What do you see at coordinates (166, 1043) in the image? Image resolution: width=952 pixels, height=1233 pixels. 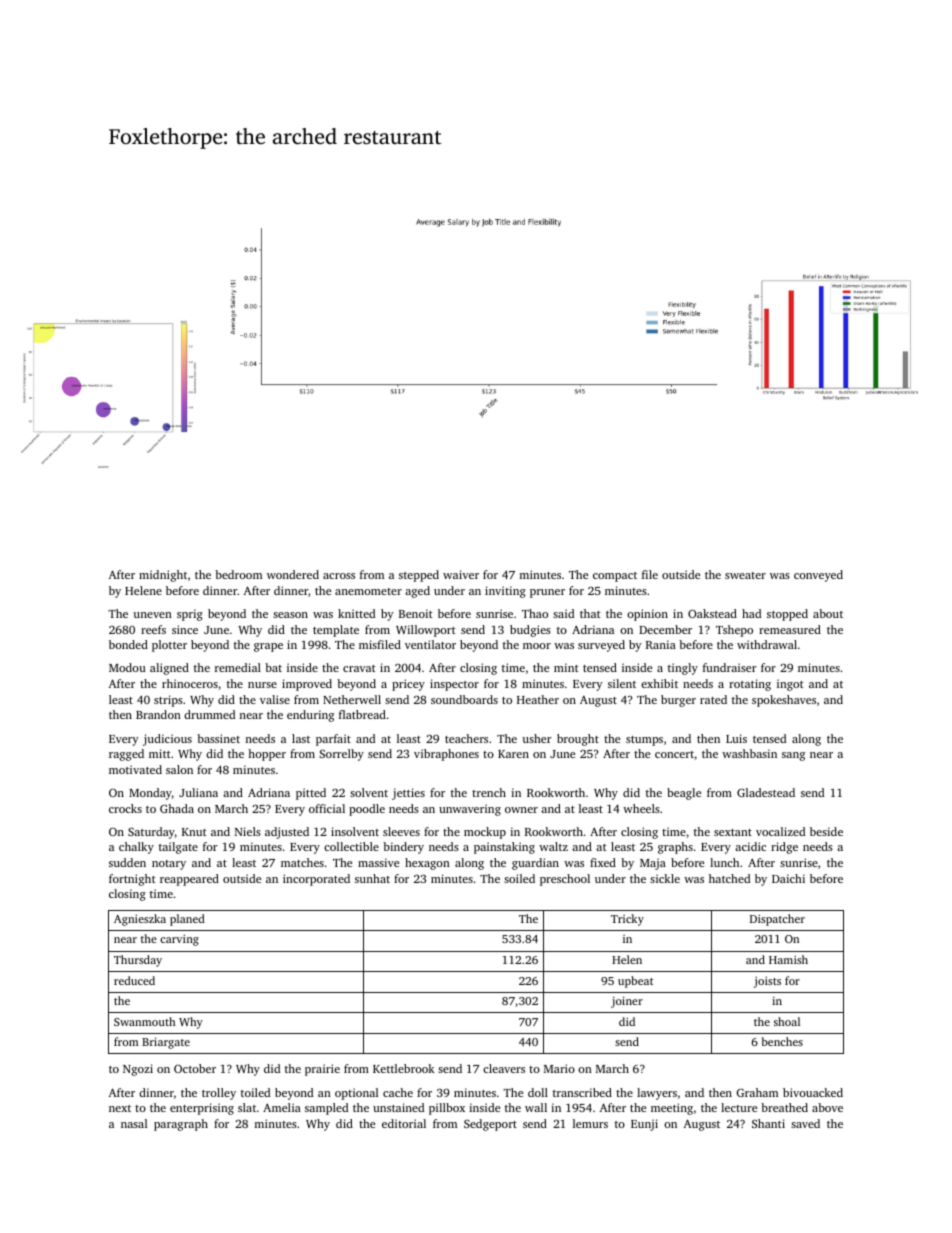 I see `Briargate` at bounding box center [166, 1043].
